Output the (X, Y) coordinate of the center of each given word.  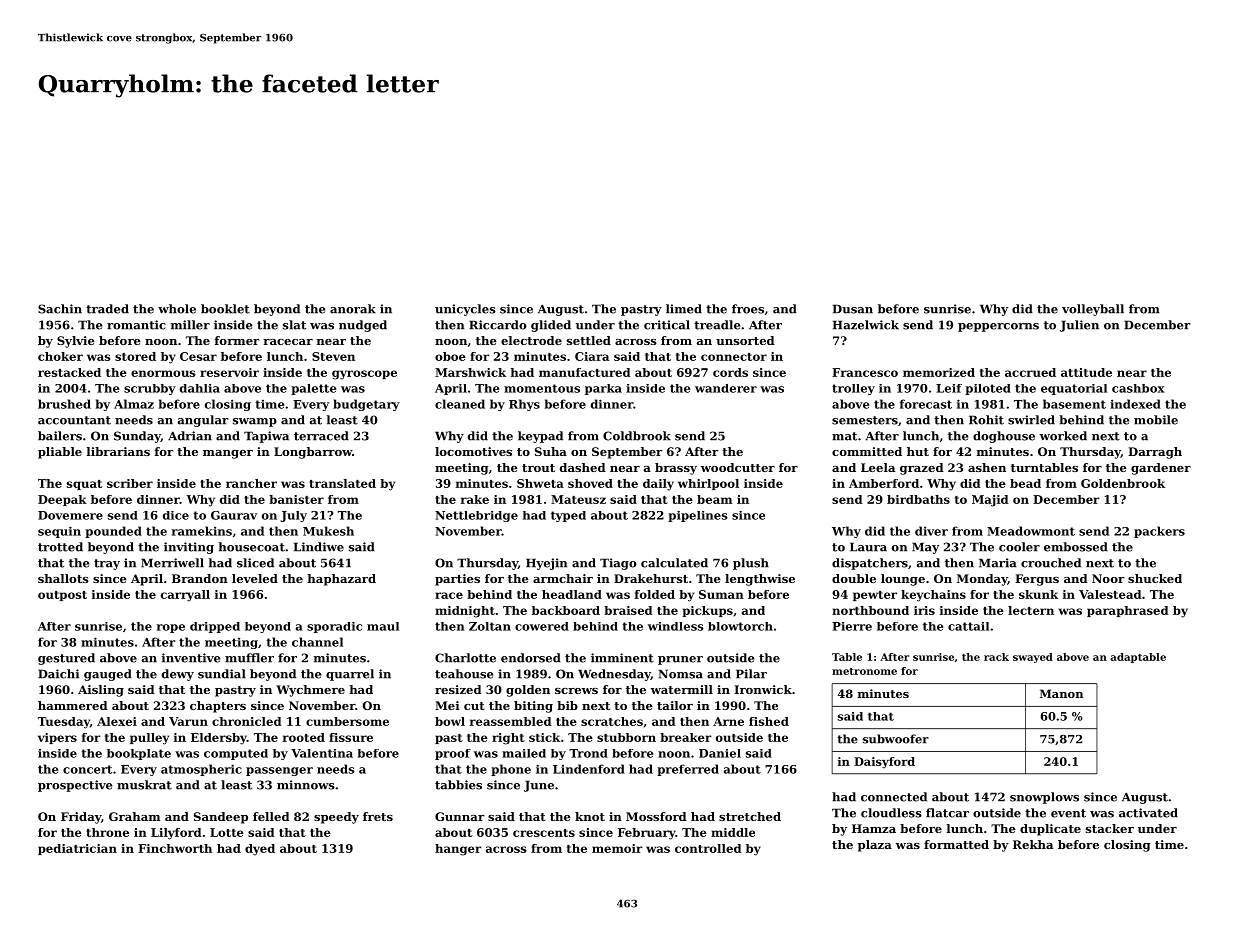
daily (658, 485)
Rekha (1033, 844)
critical (667, 325)
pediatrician (77, 849)
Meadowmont (1031, 531)
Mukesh (328, 531)
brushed (64, 404)
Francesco (865, 372)
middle (733, 832)
